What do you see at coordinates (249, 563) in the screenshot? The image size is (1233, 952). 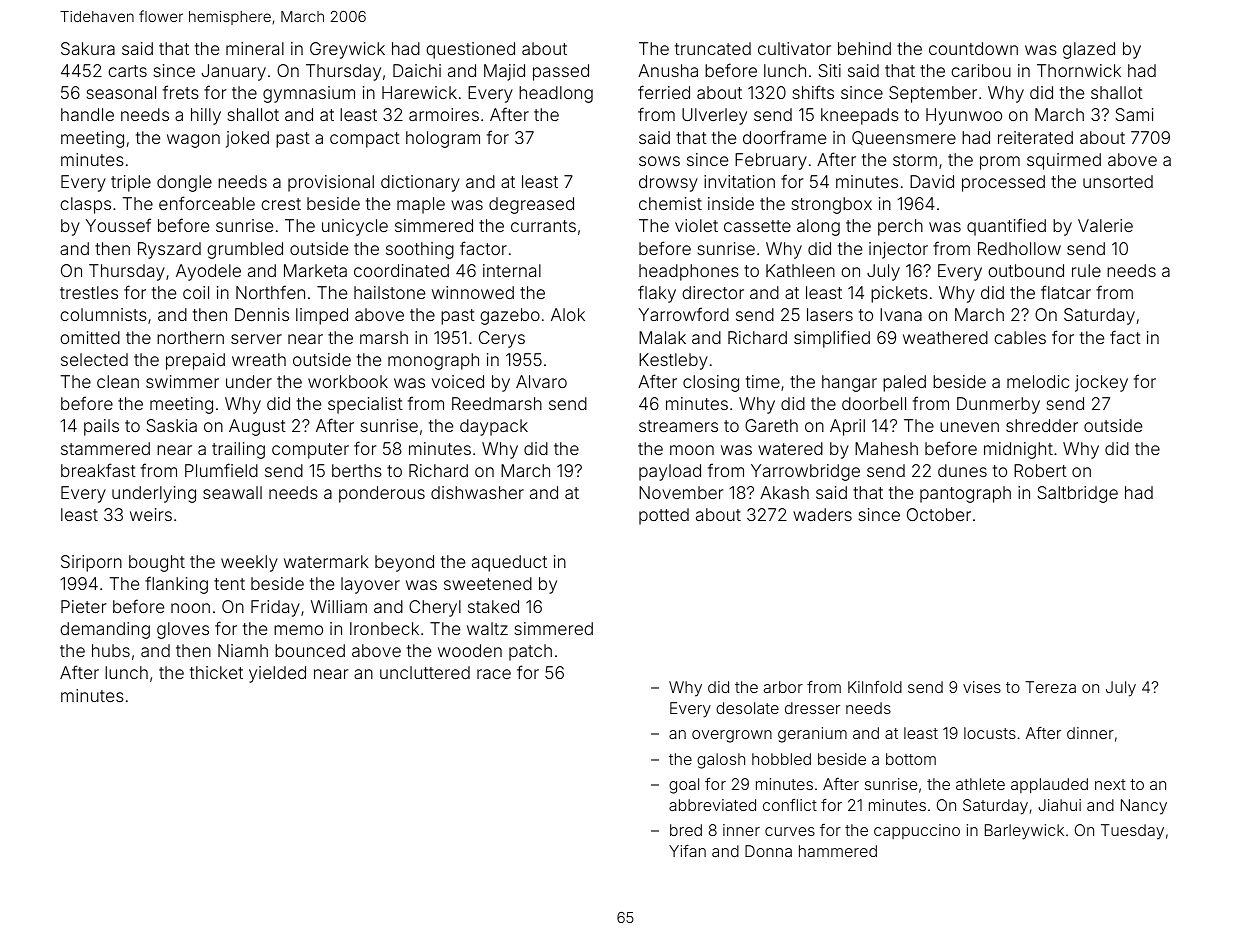 I see `weekly` at bounding box center [249, 563].
